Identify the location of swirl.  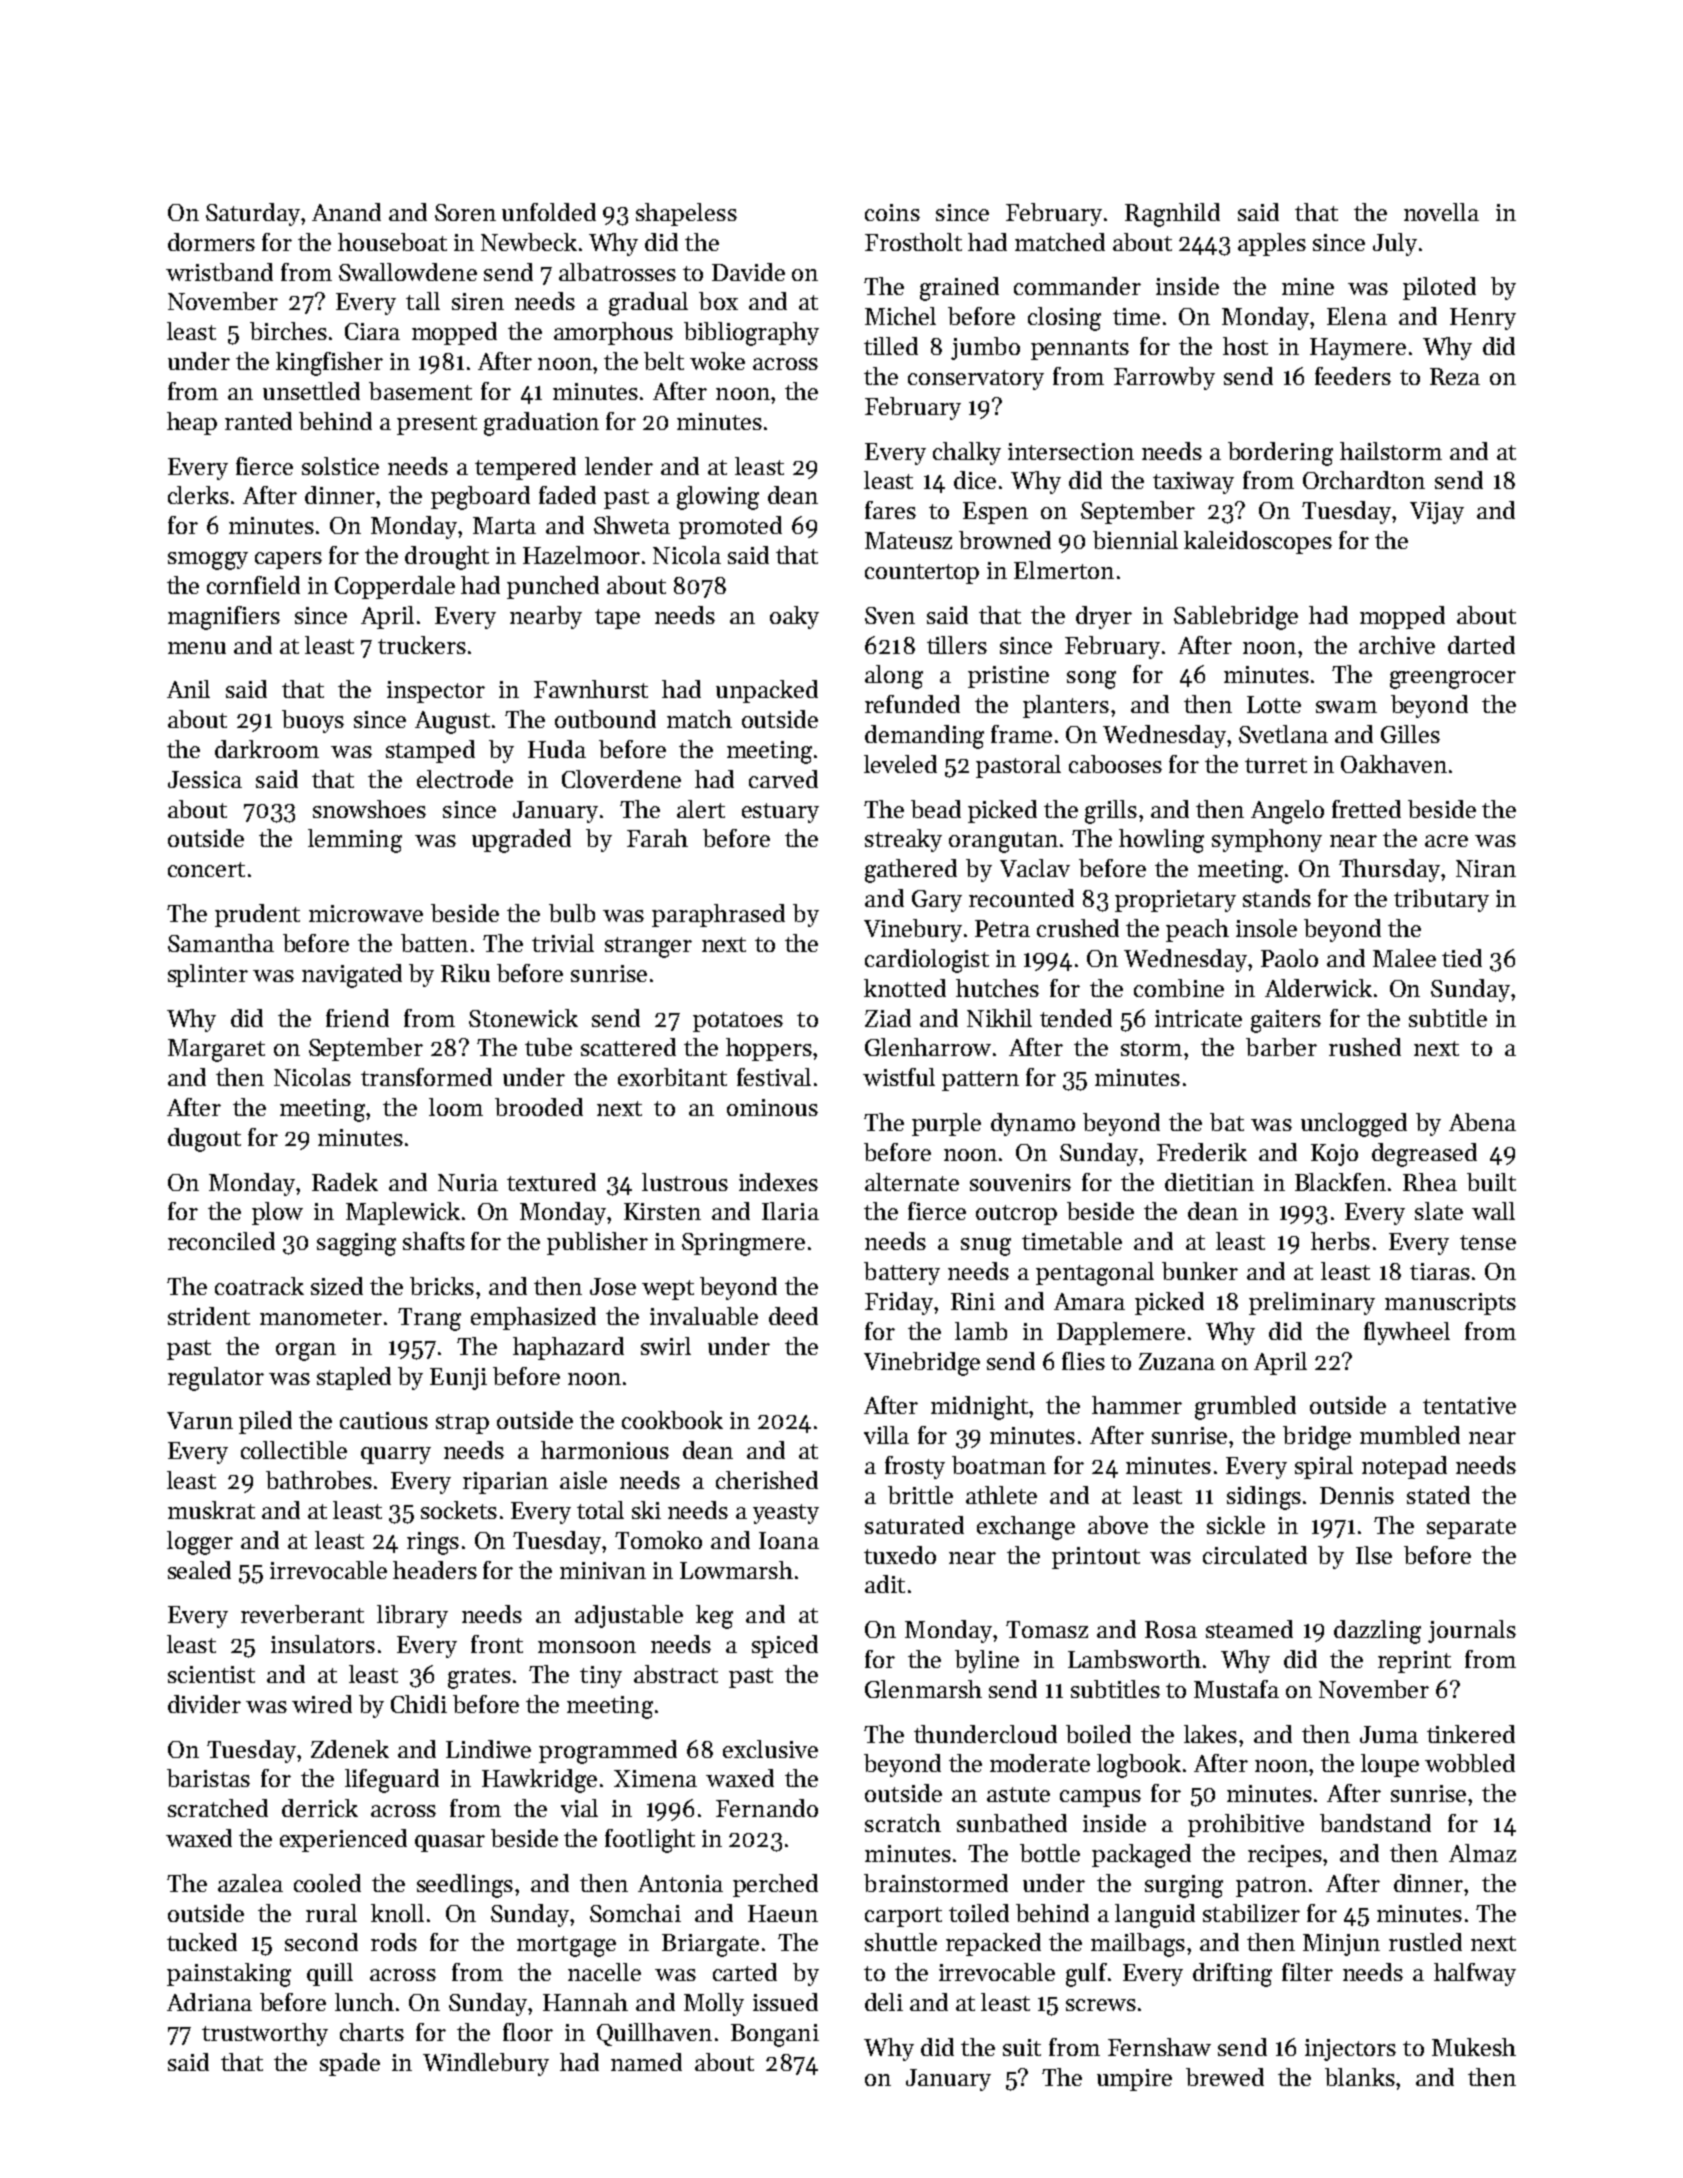
(666, 1346).
